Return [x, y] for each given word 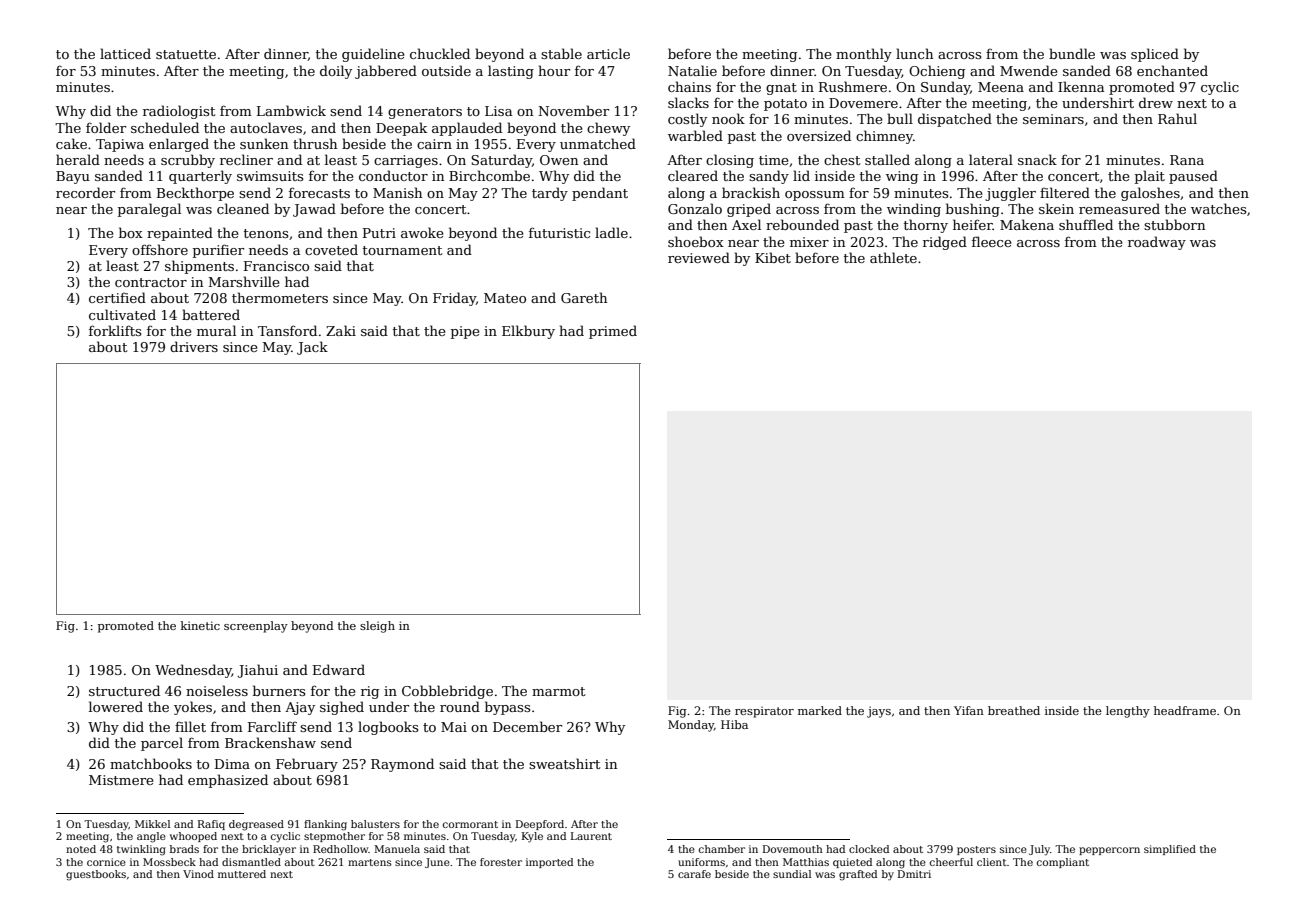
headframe [1185, 710]
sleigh [377, 627]
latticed [125, 53]
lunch [914, 53]
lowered [116, 706]
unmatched [598, 143]
